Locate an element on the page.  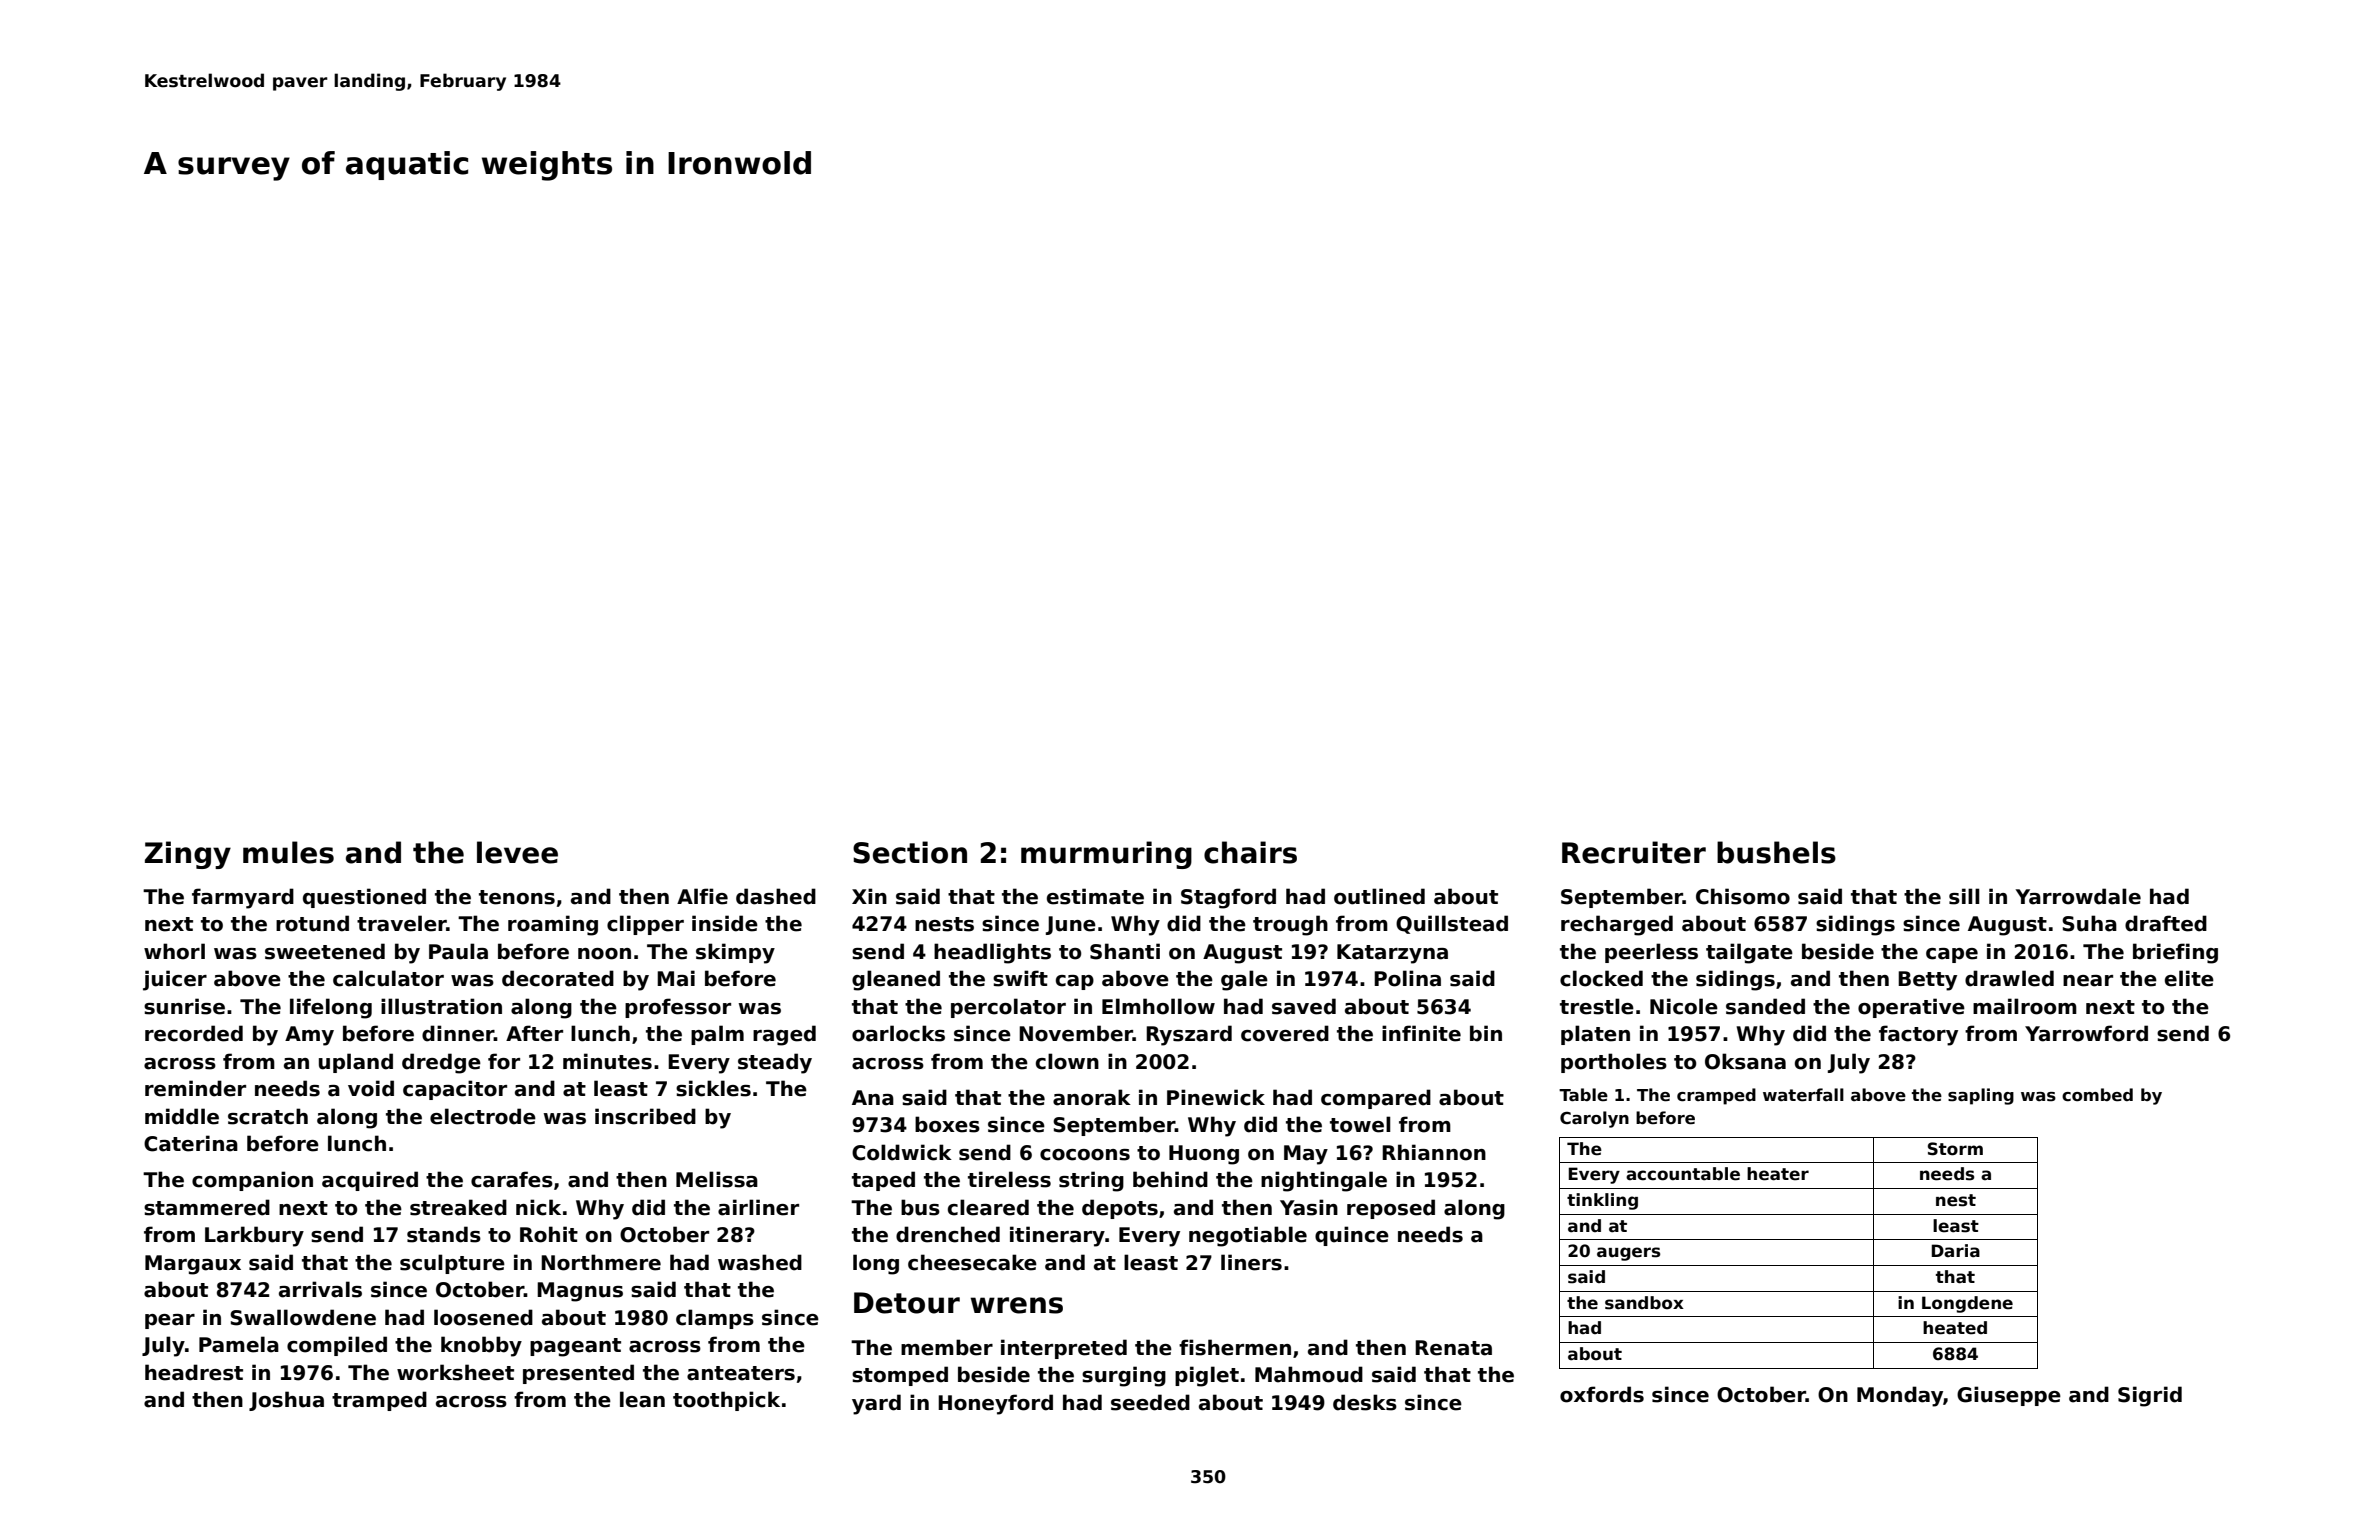
Pamela is located at coordinates (239, 1344).
